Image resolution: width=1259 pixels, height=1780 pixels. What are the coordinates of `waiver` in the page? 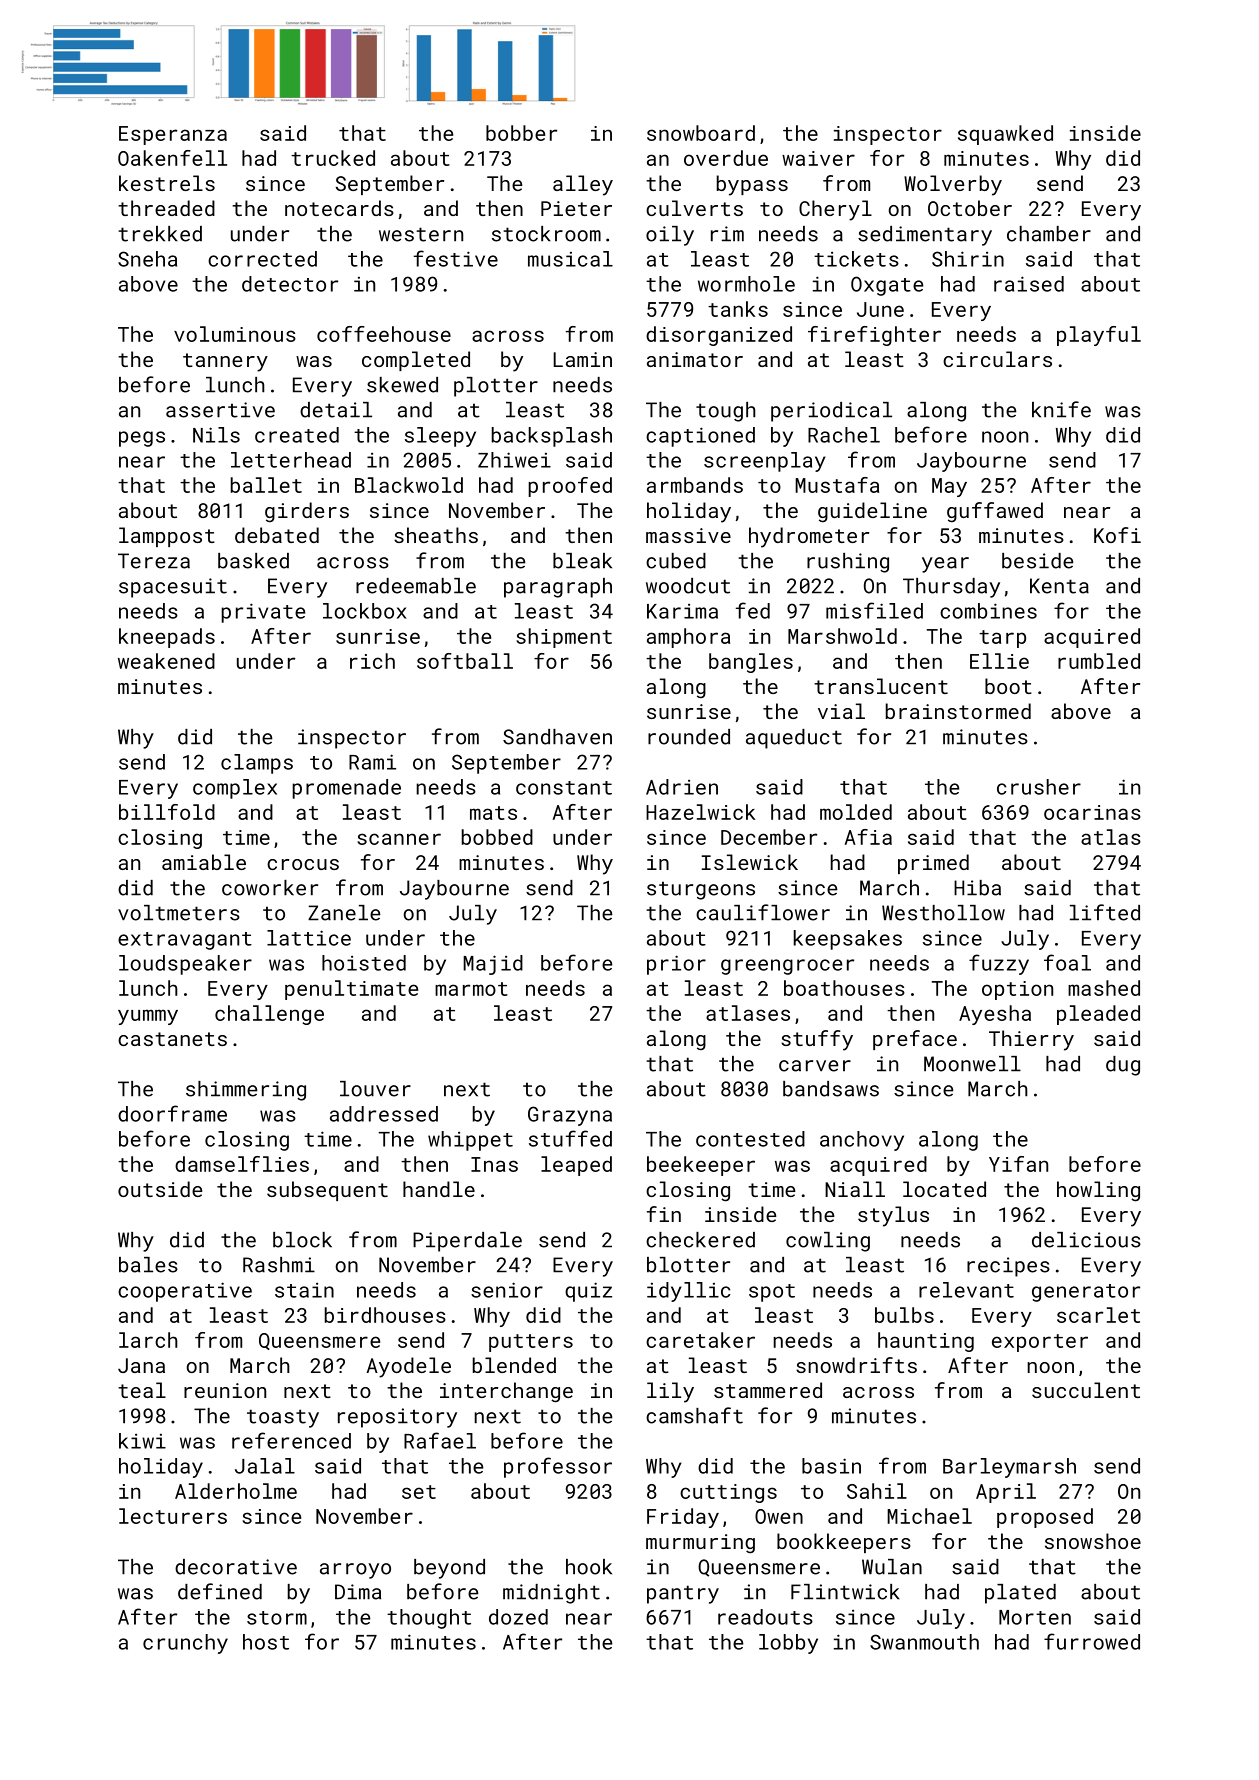 It's located at (818, 158).
